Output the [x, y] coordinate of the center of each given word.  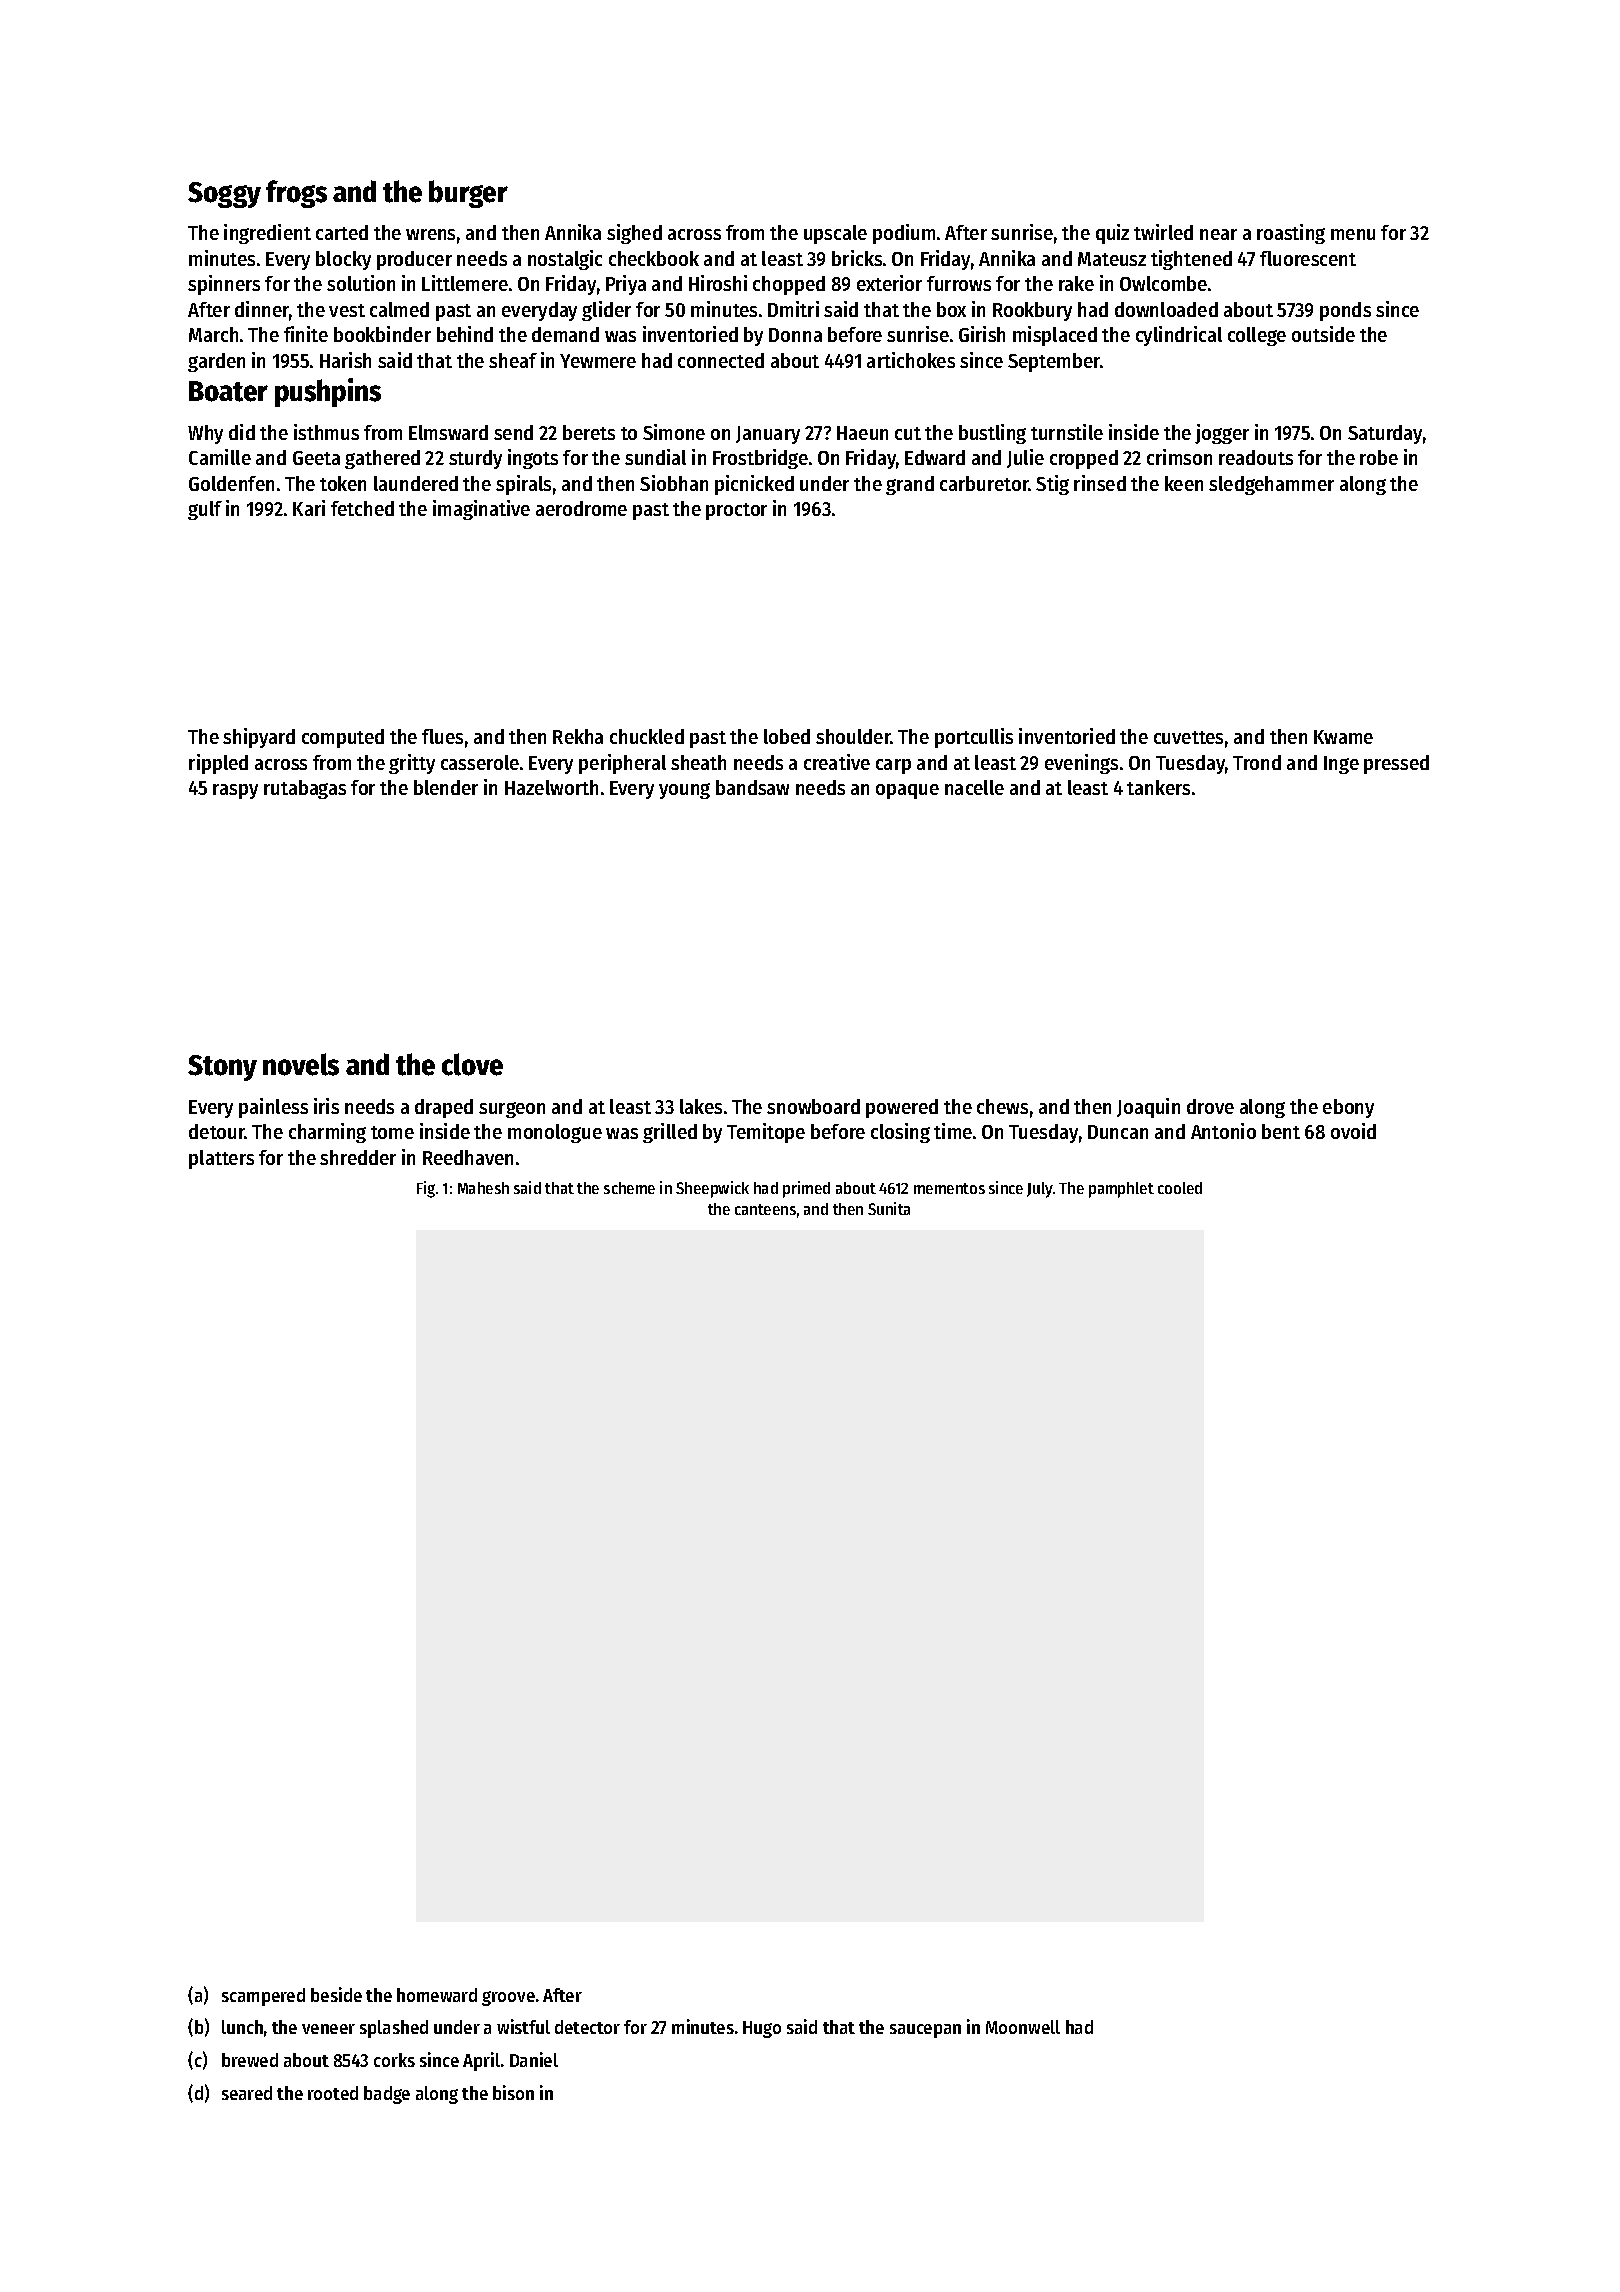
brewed [250, 2060]
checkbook [654, 258]
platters [221, 1159]
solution [361, 283]
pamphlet [1121, 1190]
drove [1210, 1106]
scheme [629, 1188]
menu [1353, 234]
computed [343, 738]
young [684, 791]
